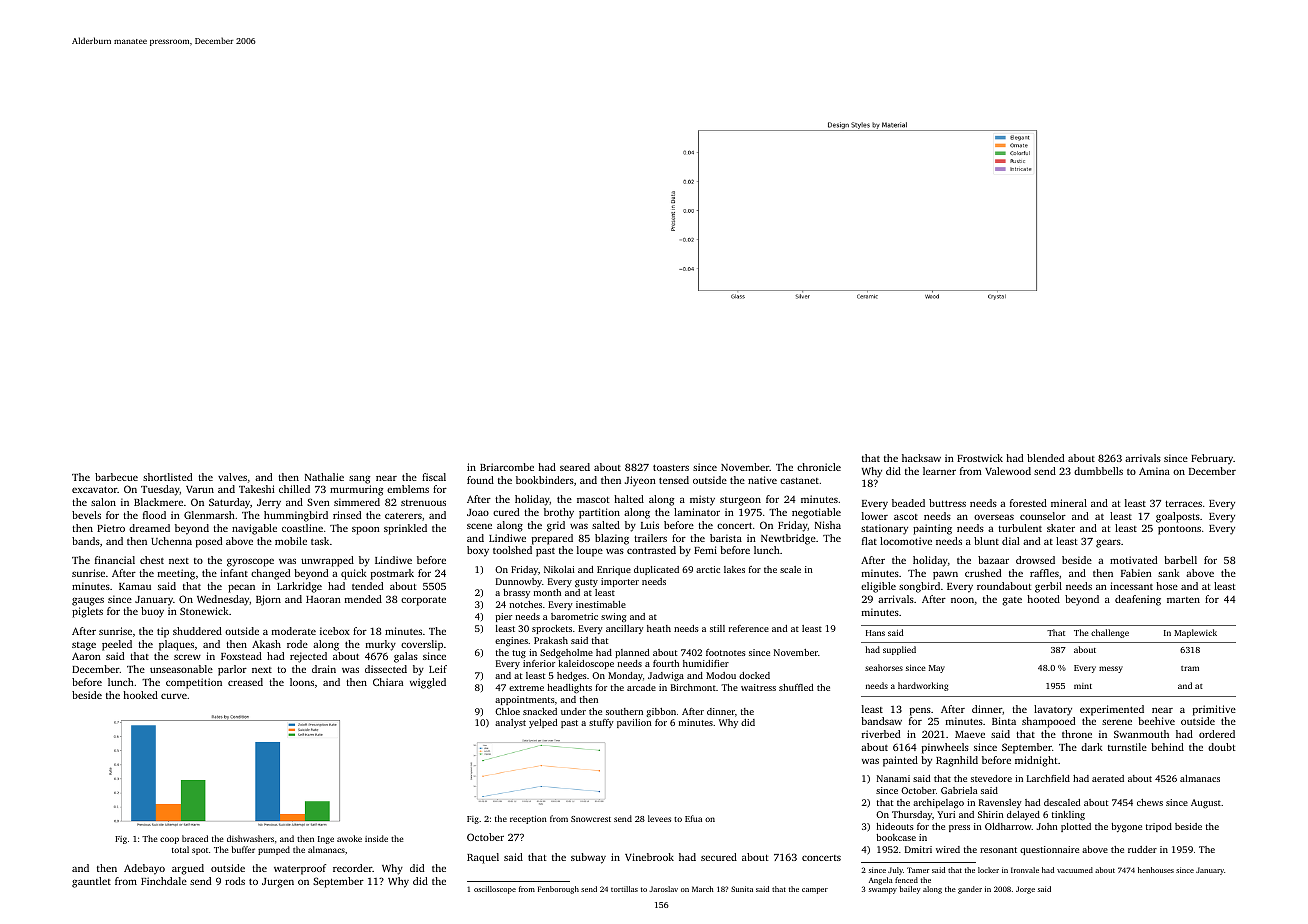 This screenshot has width=1308, height=924. I want to click on Briarcombe, so click(507, 467).
